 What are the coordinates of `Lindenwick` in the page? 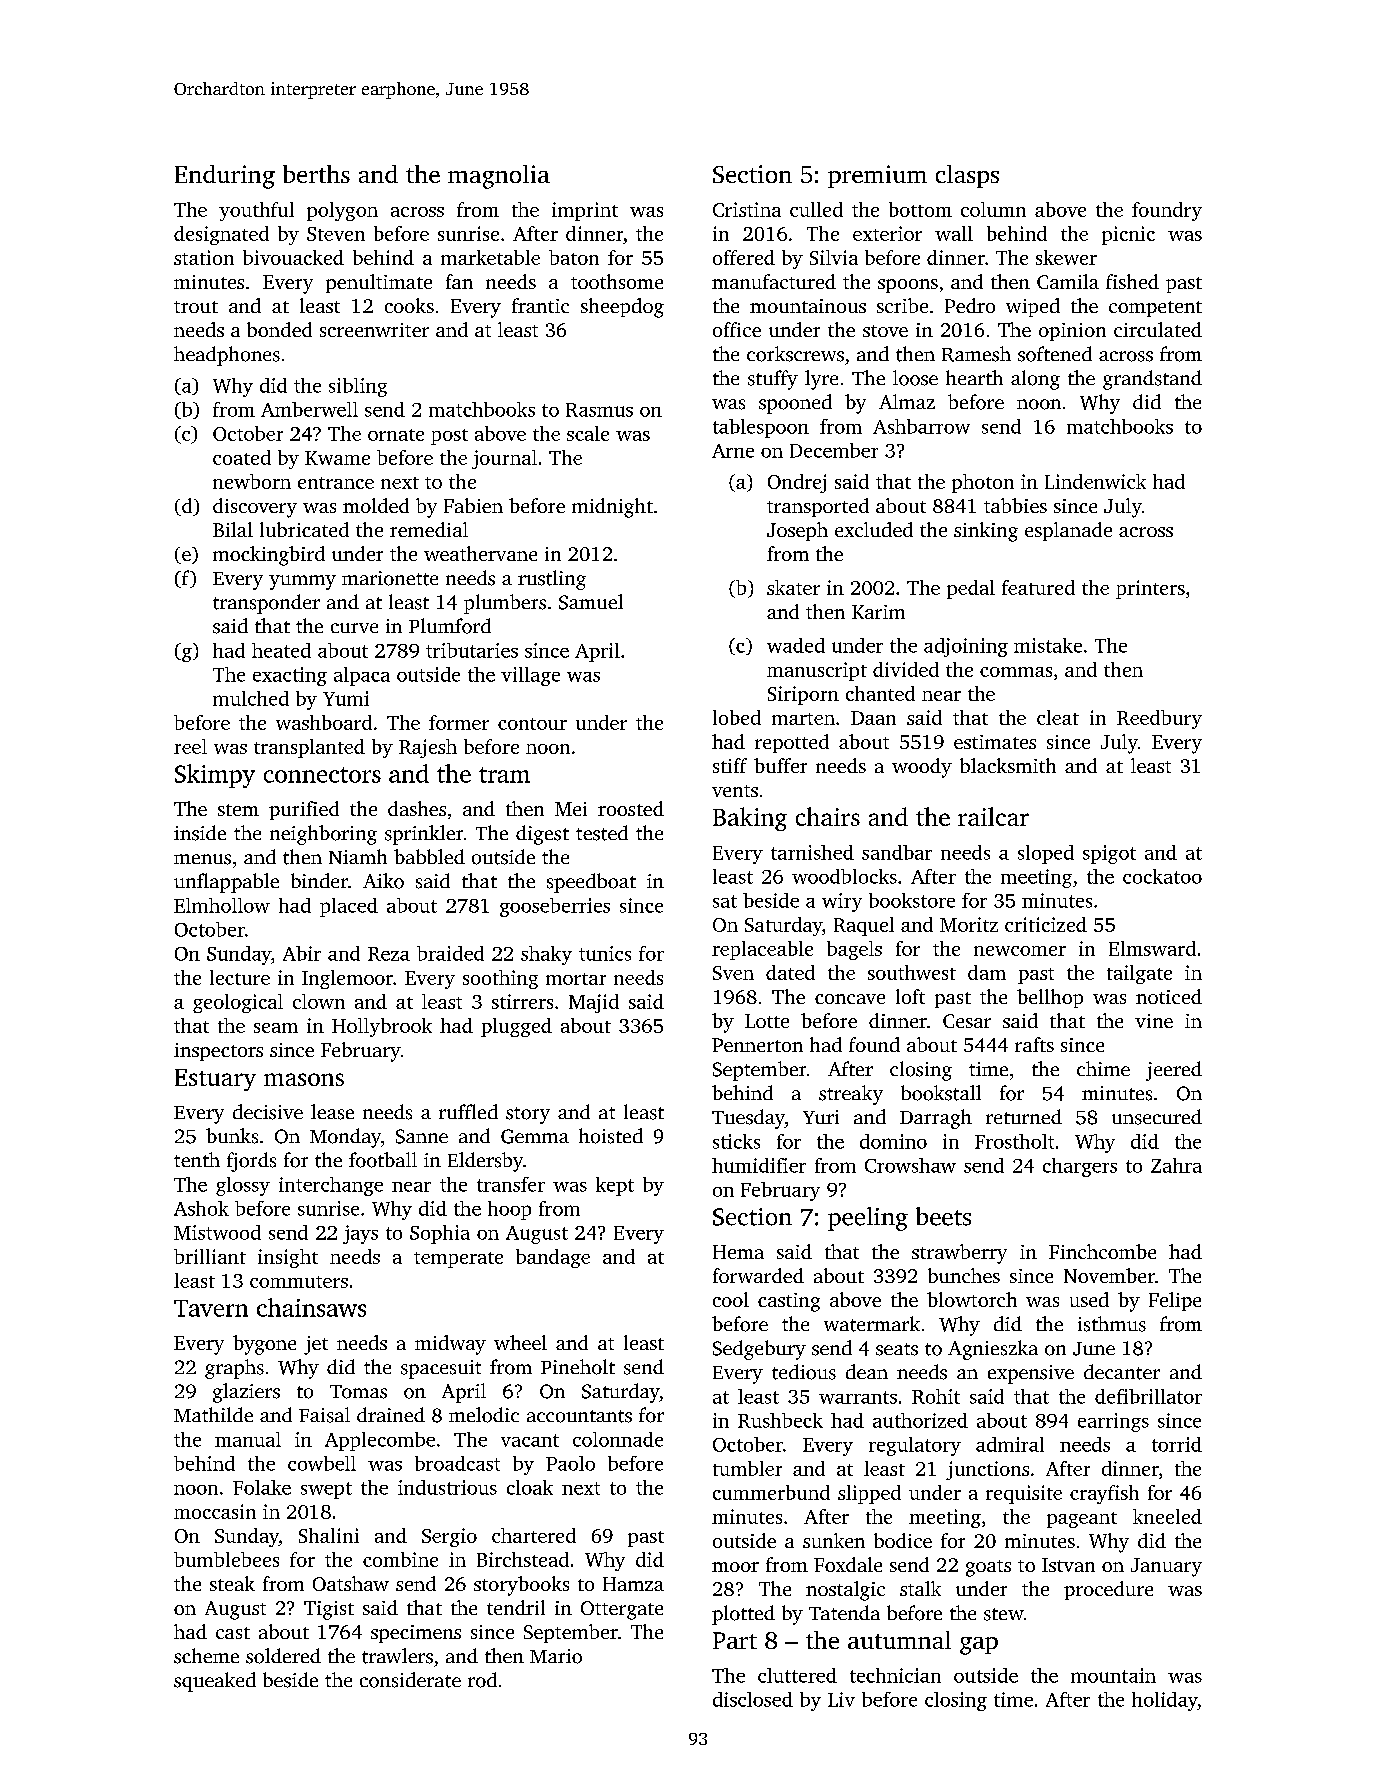 It's located at (1095, 481).
